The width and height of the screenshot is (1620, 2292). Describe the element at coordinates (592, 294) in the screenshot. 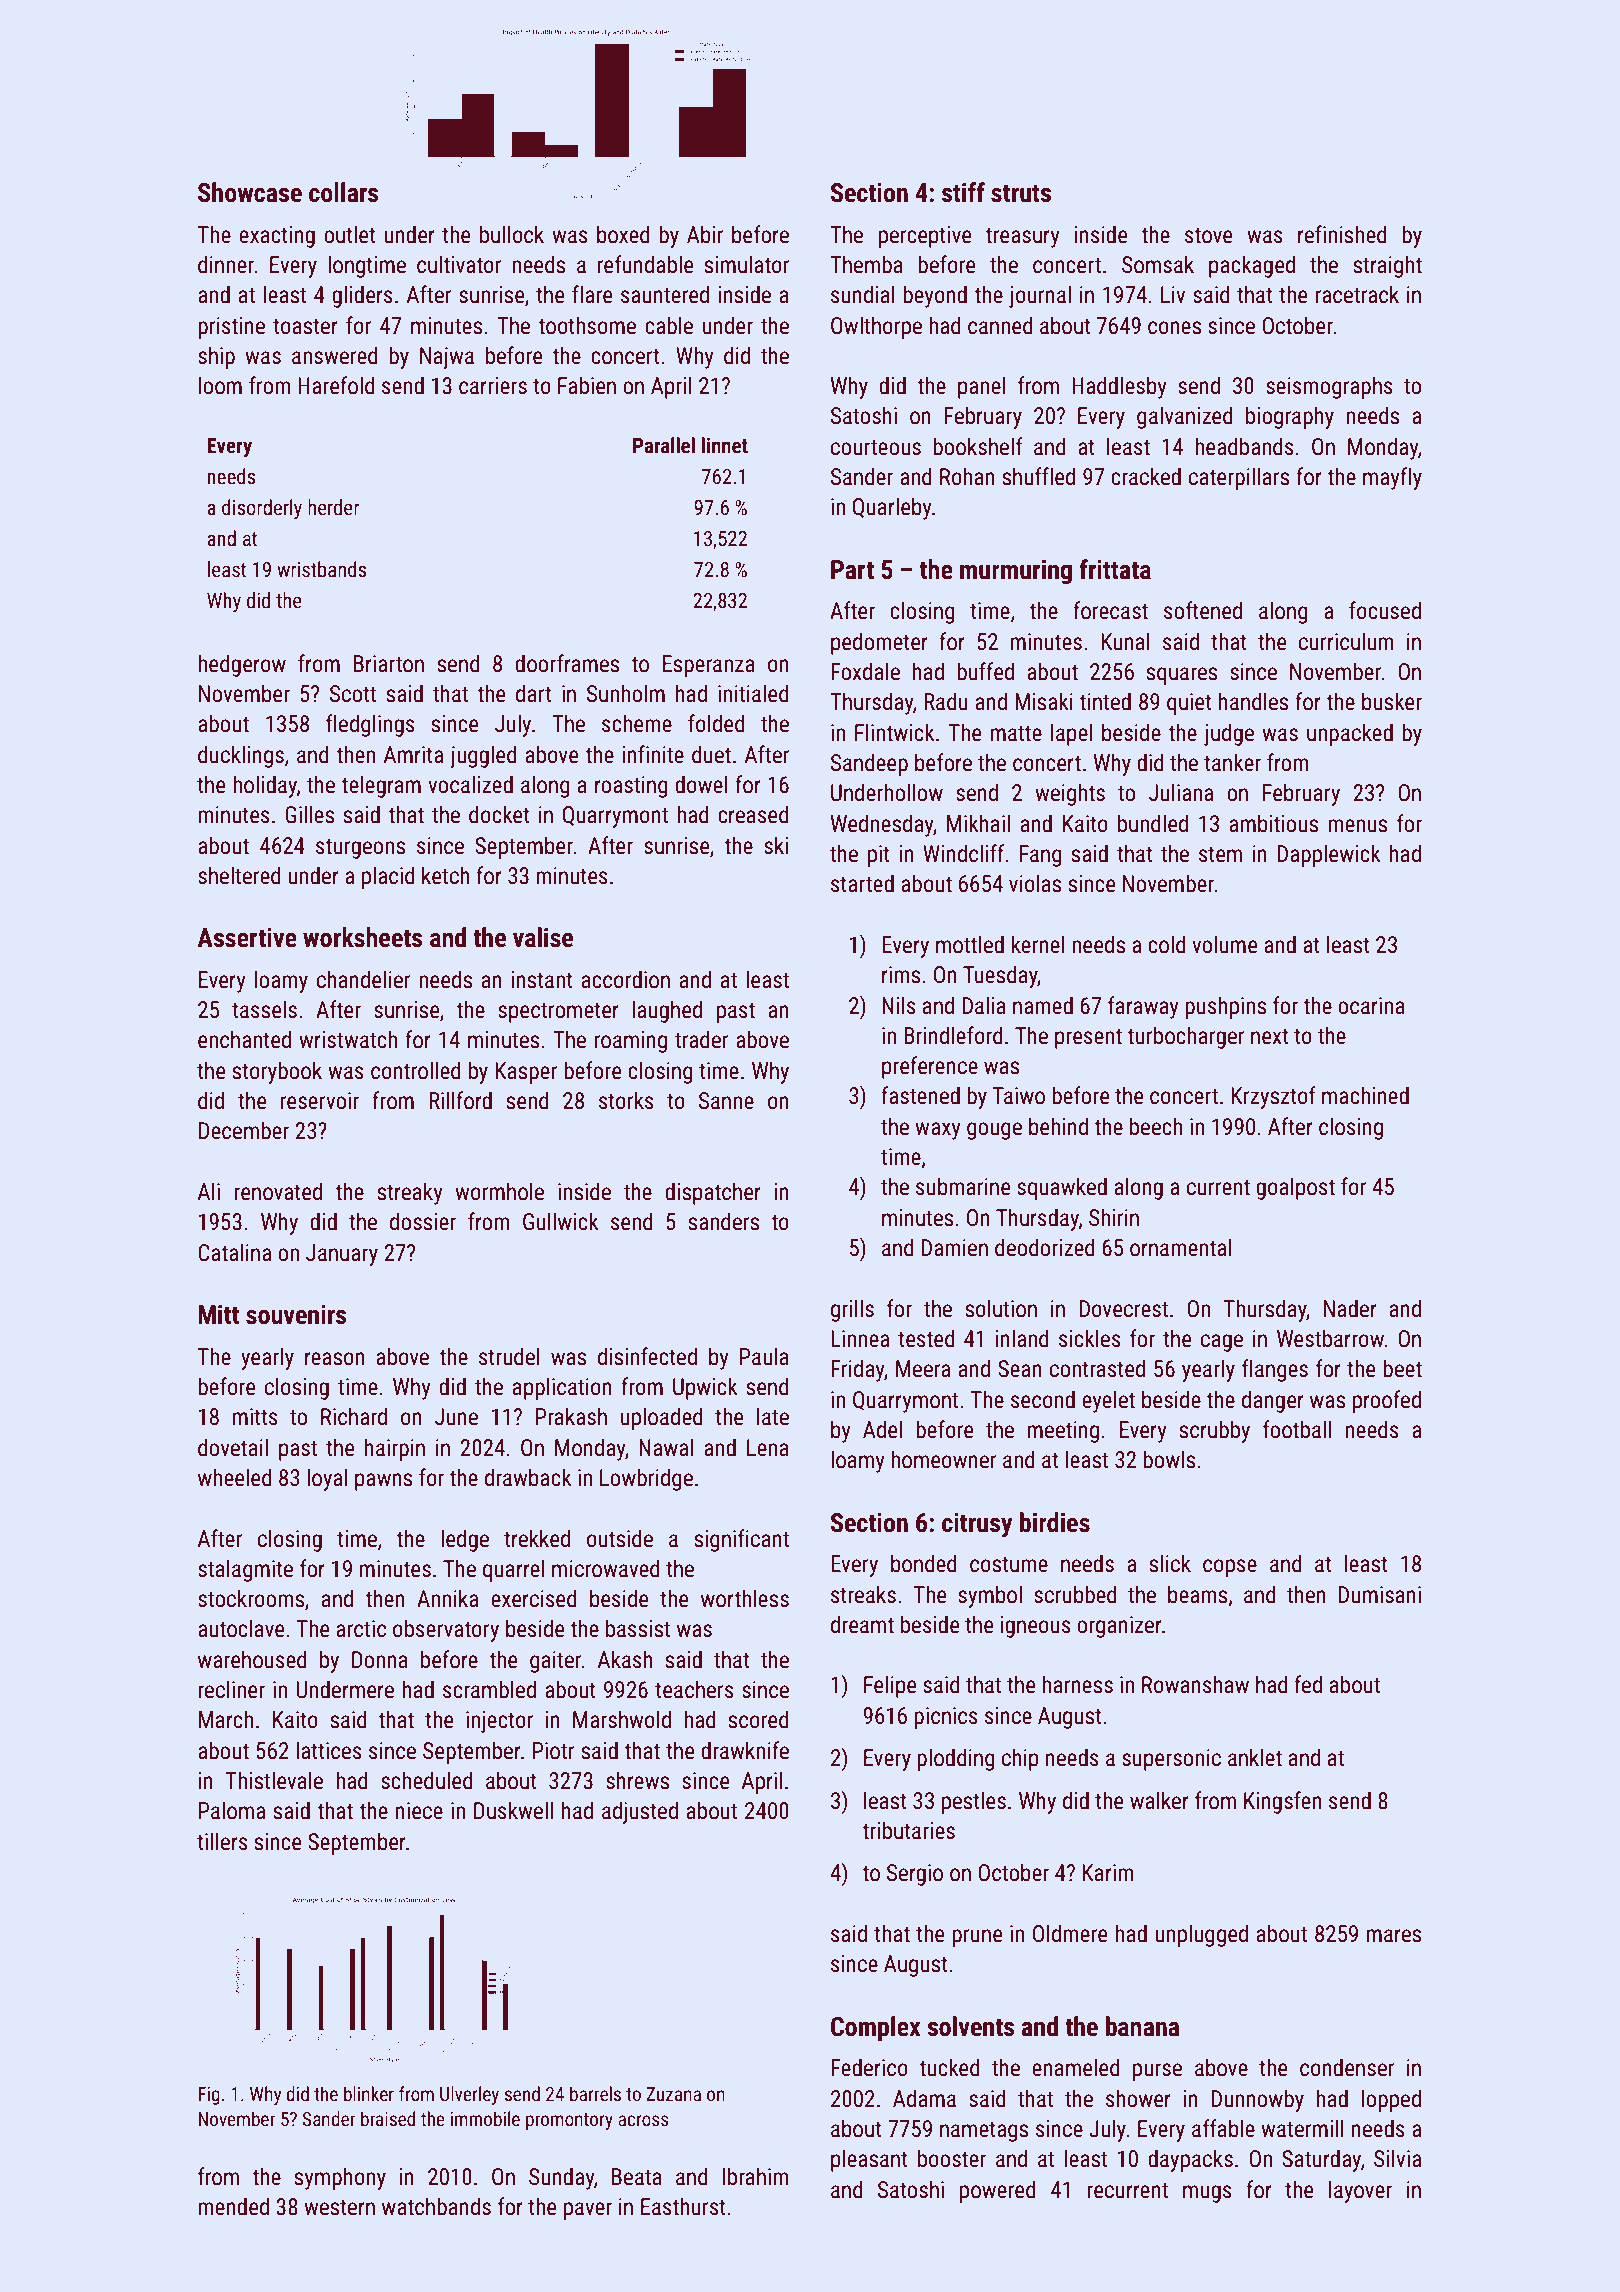

I see `flare` at that location.
